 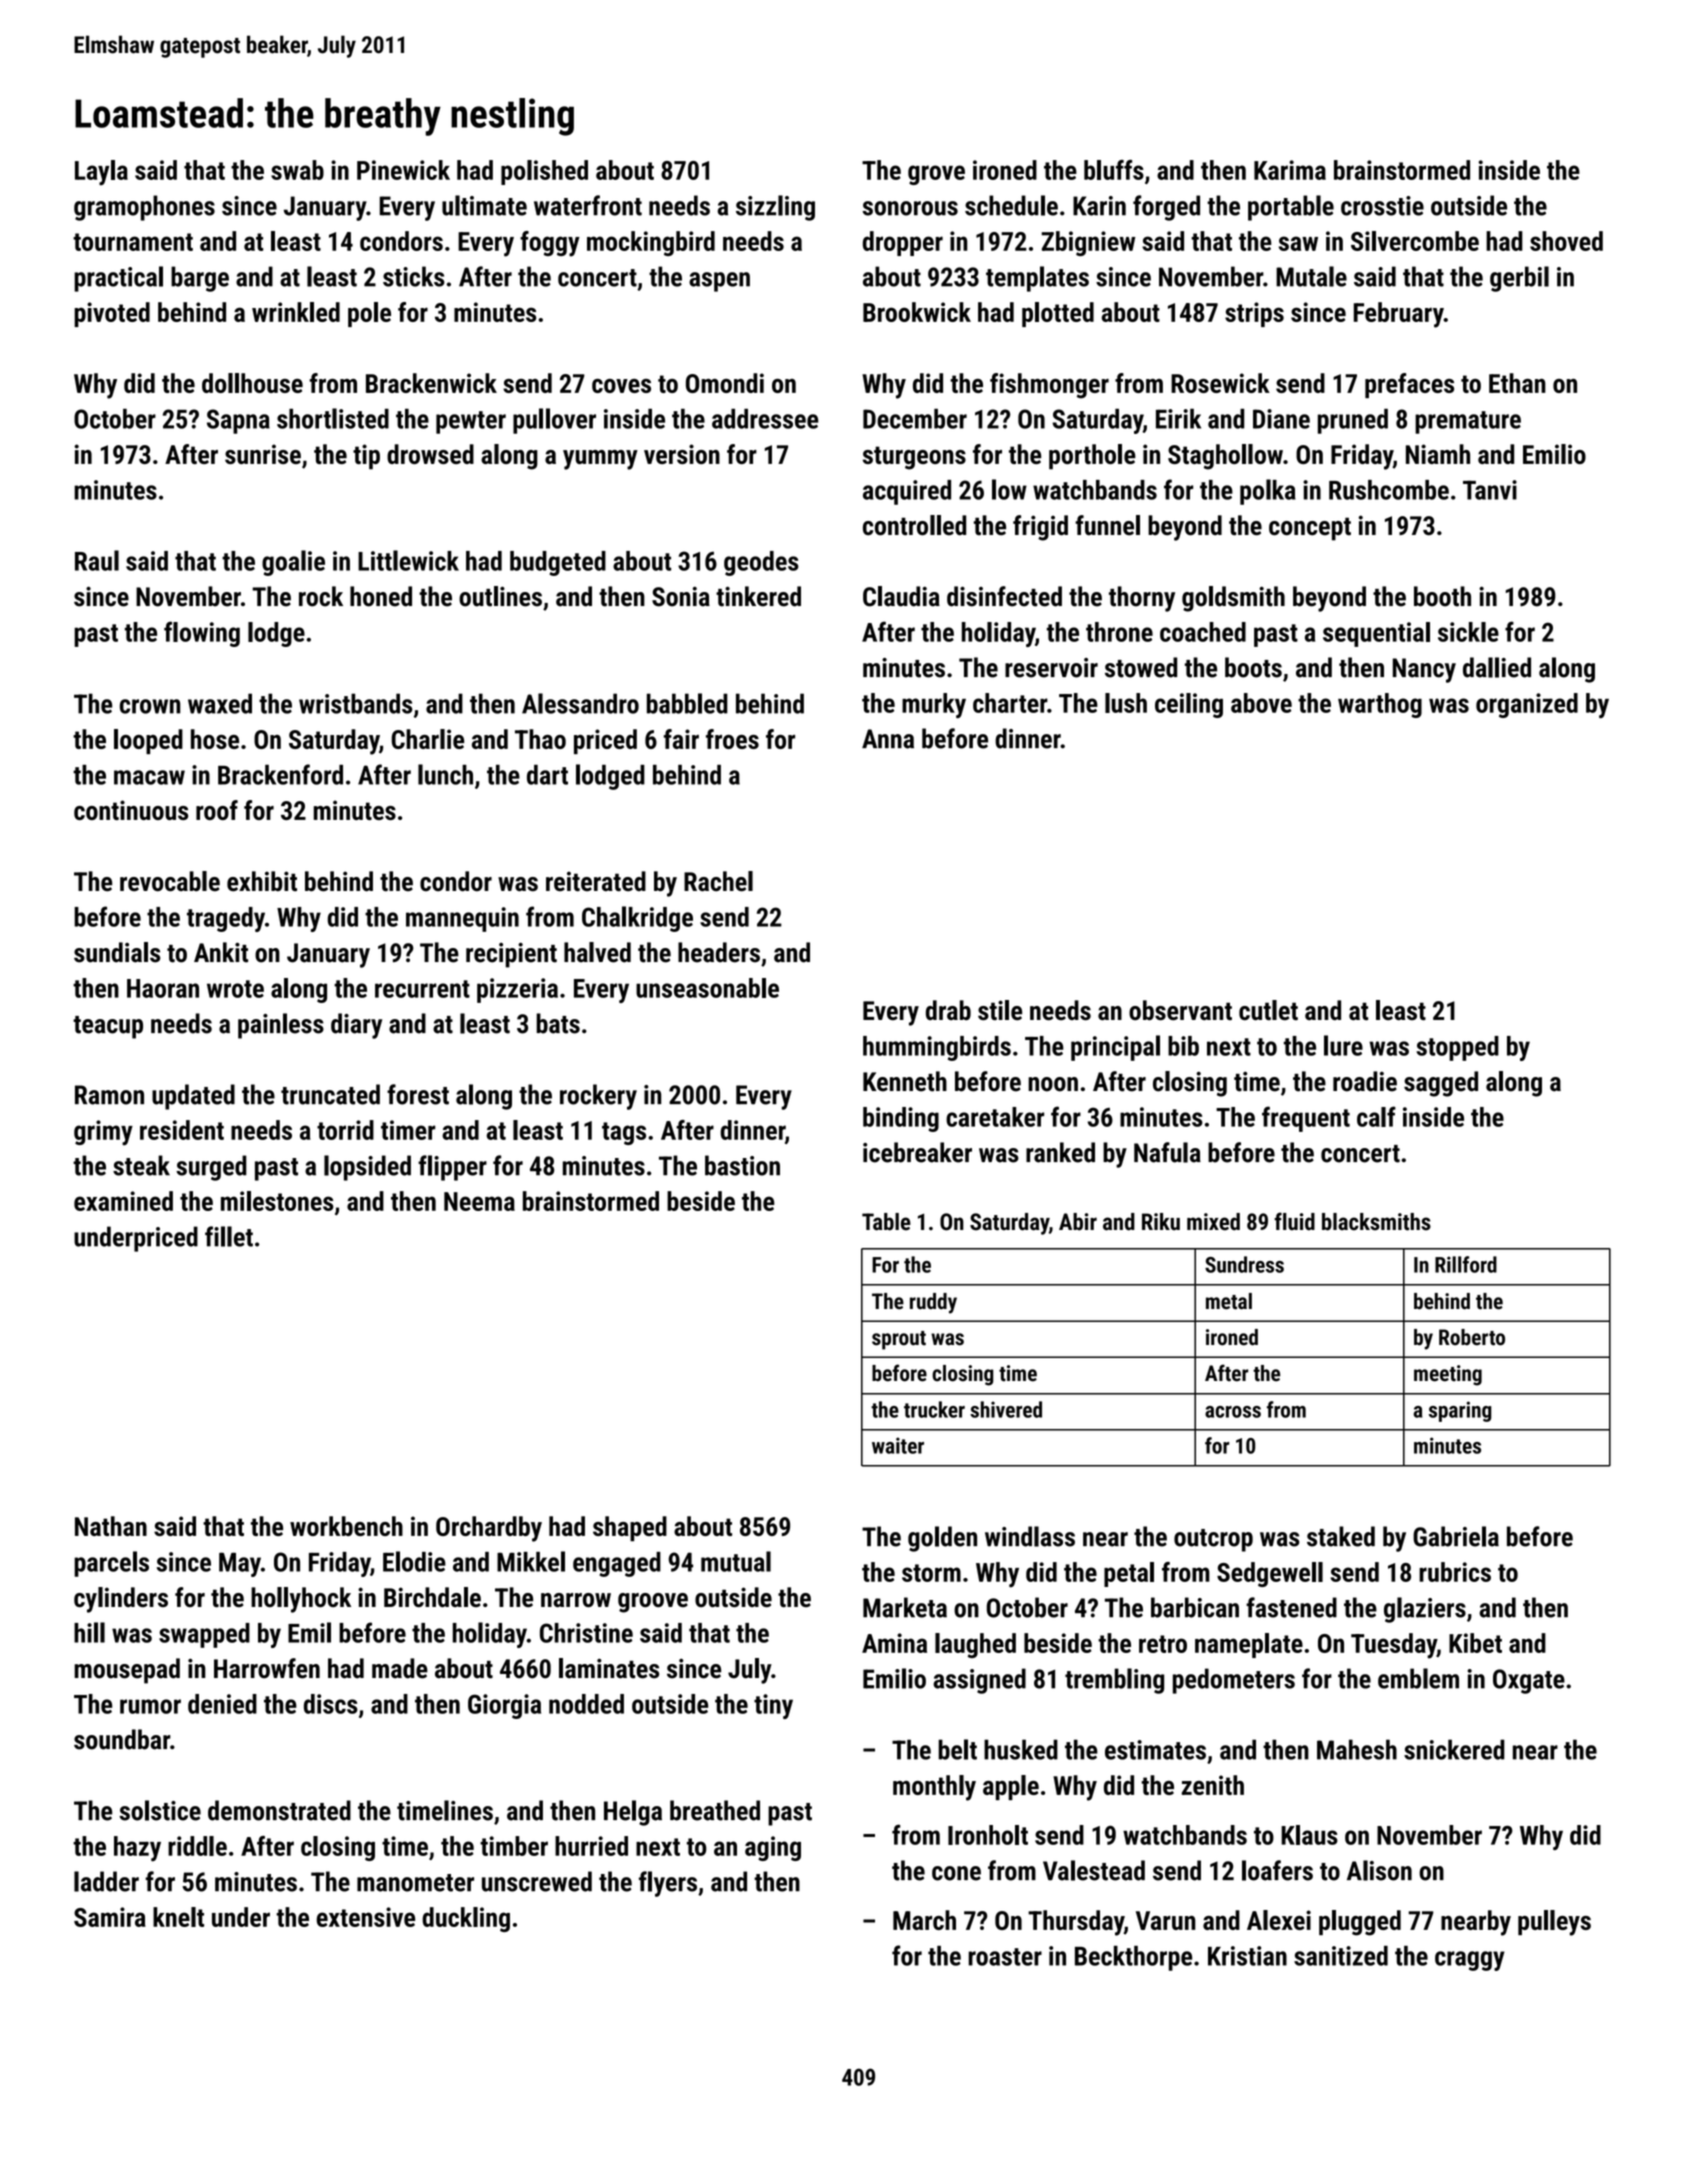 I want to click on Kristian, so click(x=1247, y=1956).
